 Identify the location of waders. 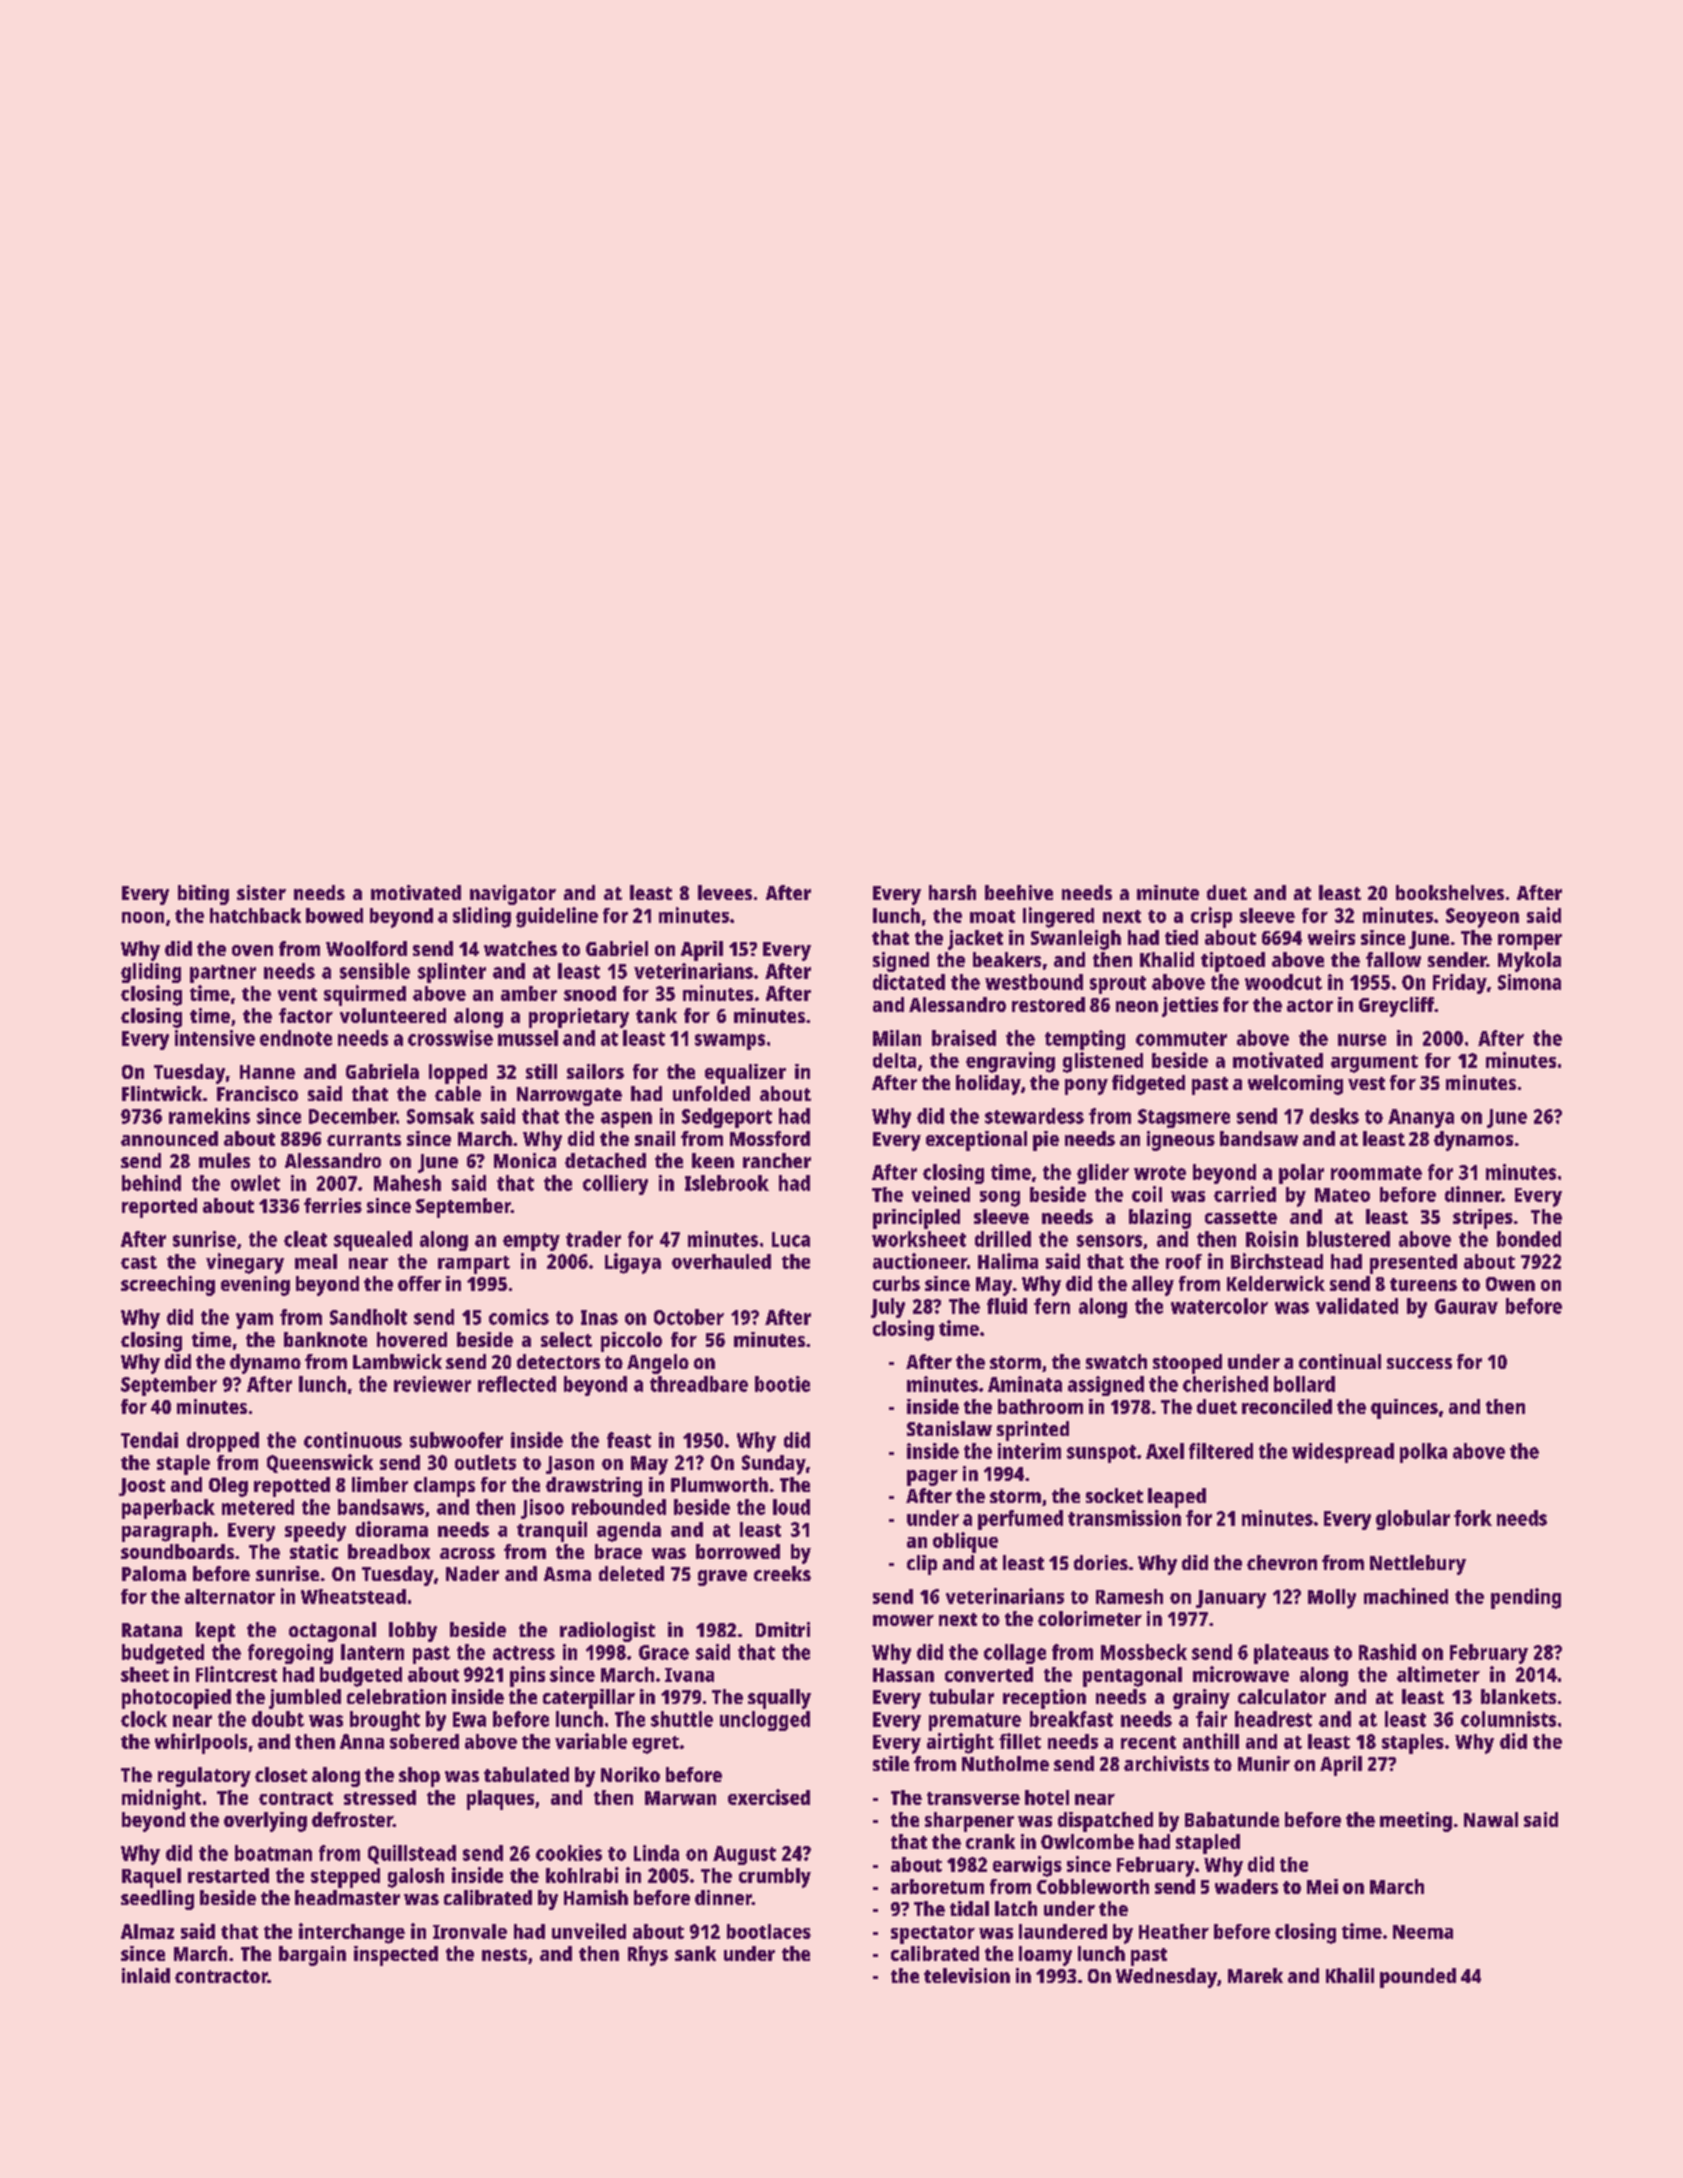
(1246, 1886).
